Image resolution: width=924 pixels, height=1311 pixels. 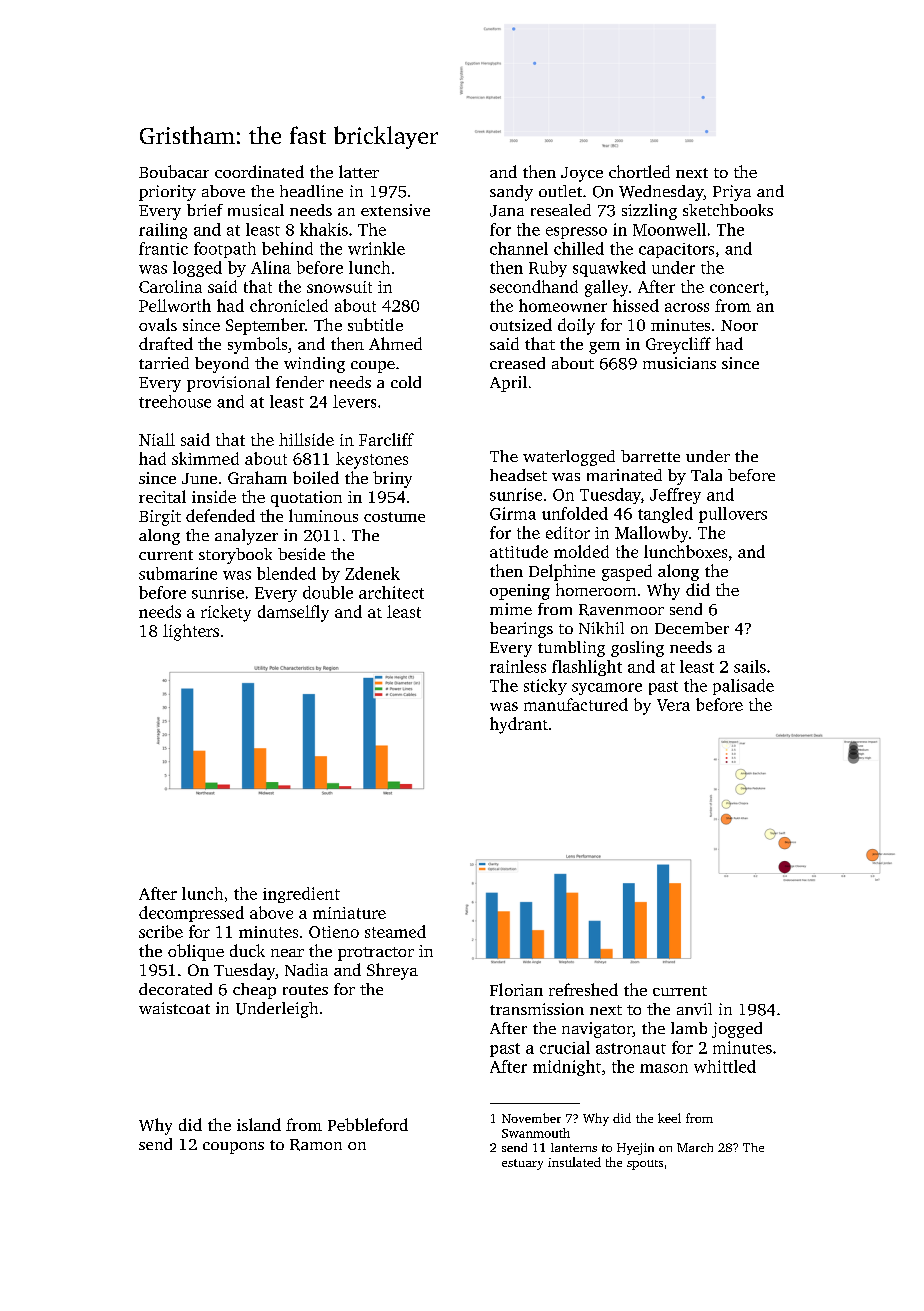 What do you see at coordinates (579, 248) in the page?
I see `chilled` at bounding box center [579, 248].
